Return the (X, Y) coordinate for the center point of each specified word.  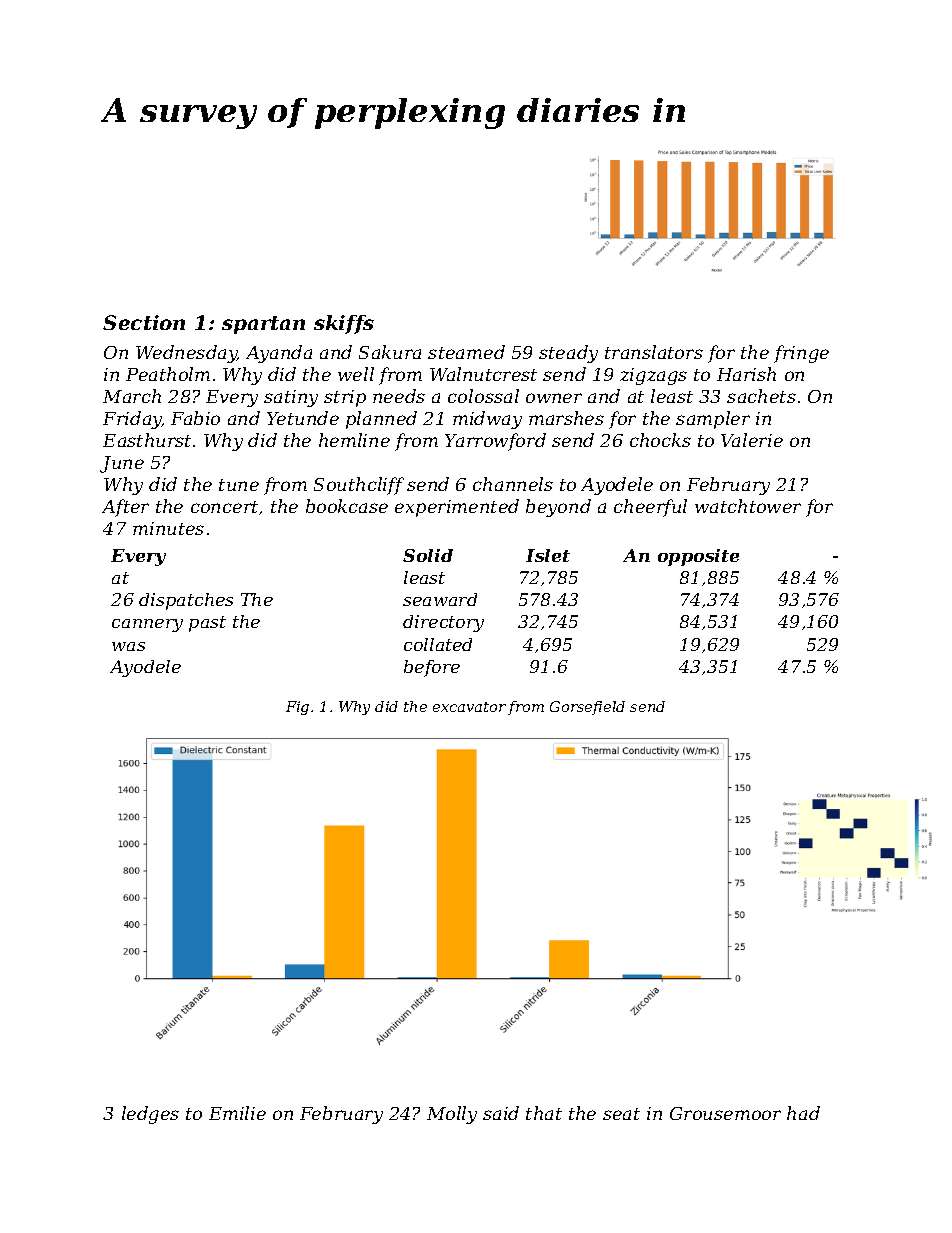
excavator (469, 707)
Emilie (237, 1113)
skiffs (344, 324)
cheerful (650, 508)
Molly (452, 1115)
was (128, 646)
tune (239, 485)
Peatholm (168, 374)
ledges (150, 1115)
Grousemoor (725, 1113)
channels (513, 484)
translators (654, 352)
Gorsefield (587, 708)
